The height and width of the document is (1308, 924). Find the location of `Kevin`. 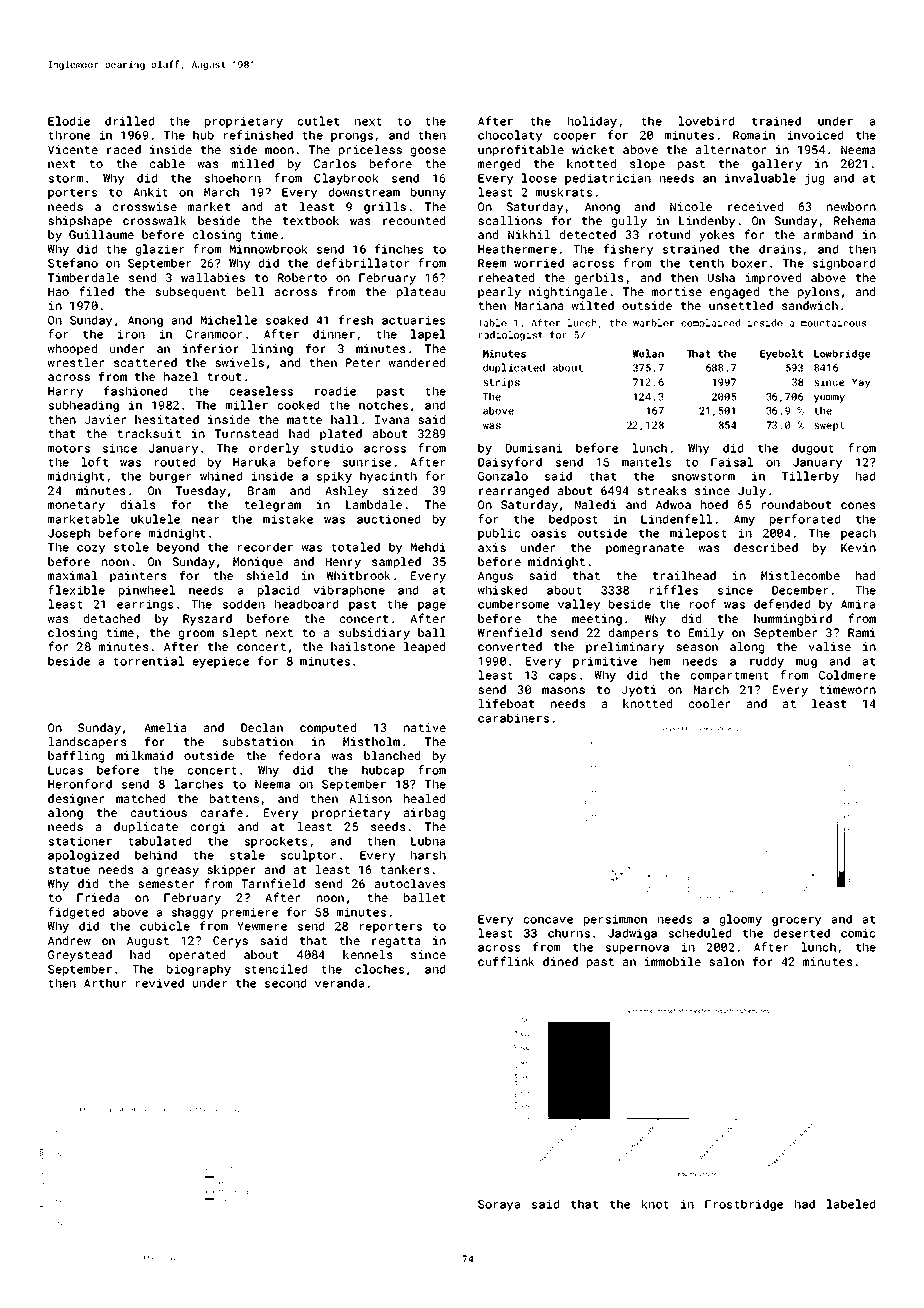

Kevin is located at coordinates (858, 547).
